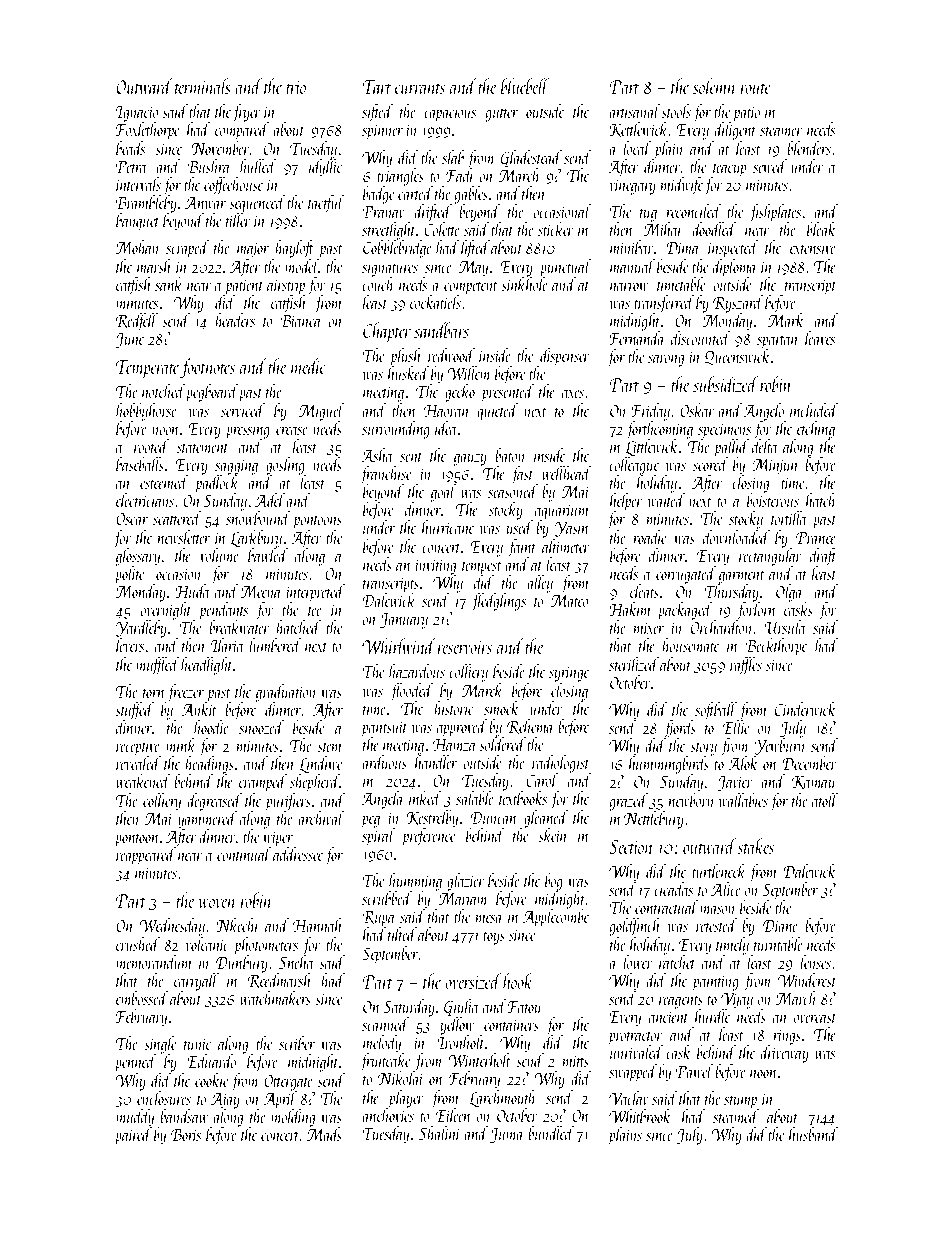  Describe the element at coordinates (525, 86) in the screenshot. I see `bluebell` at that location.
